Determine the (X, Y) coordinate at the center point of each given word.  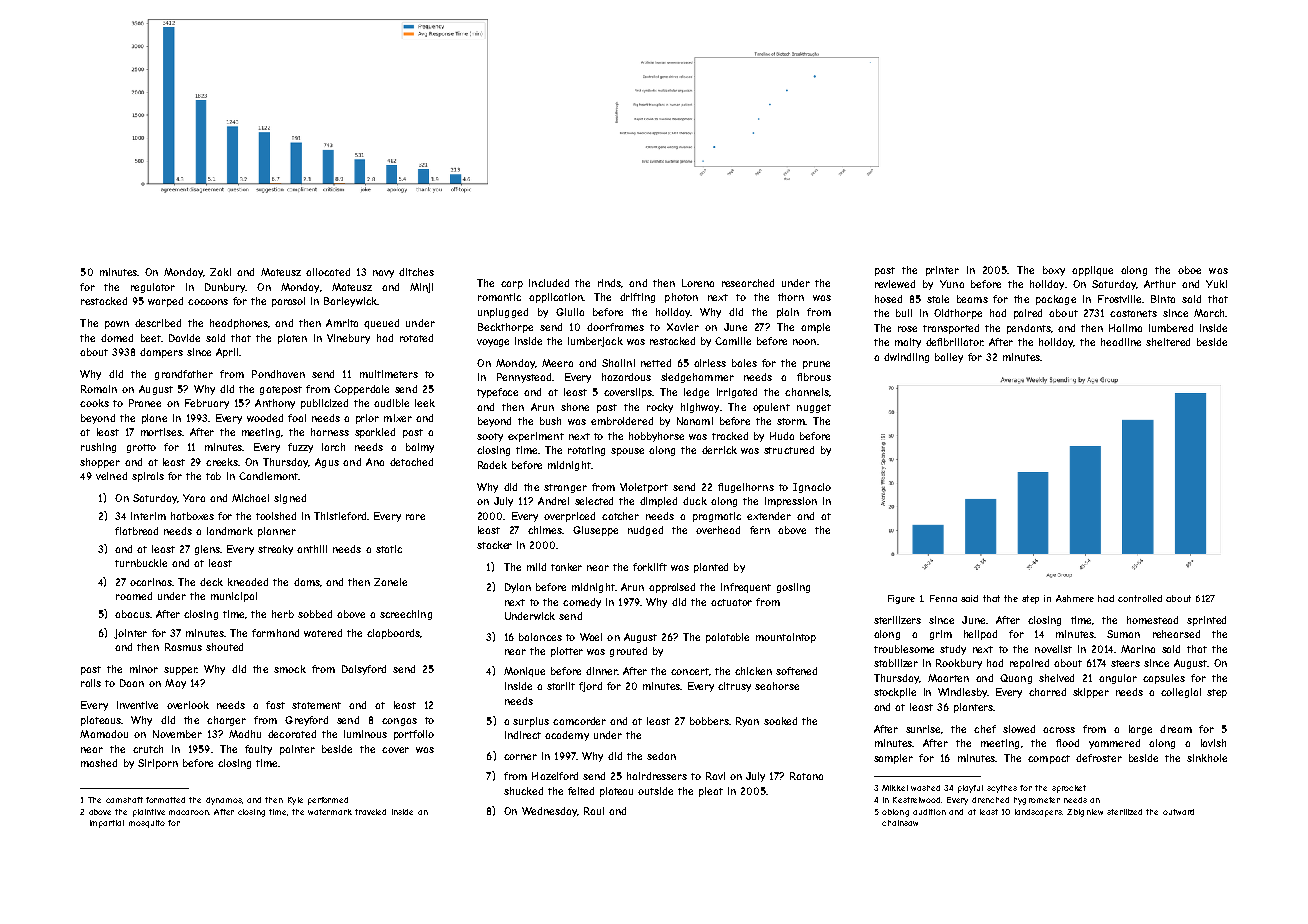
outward (1178, 812)
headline (1121, 342)
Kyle (295, 801)
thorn (791, 297)
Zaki (220, 272)
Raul (594, 811)
